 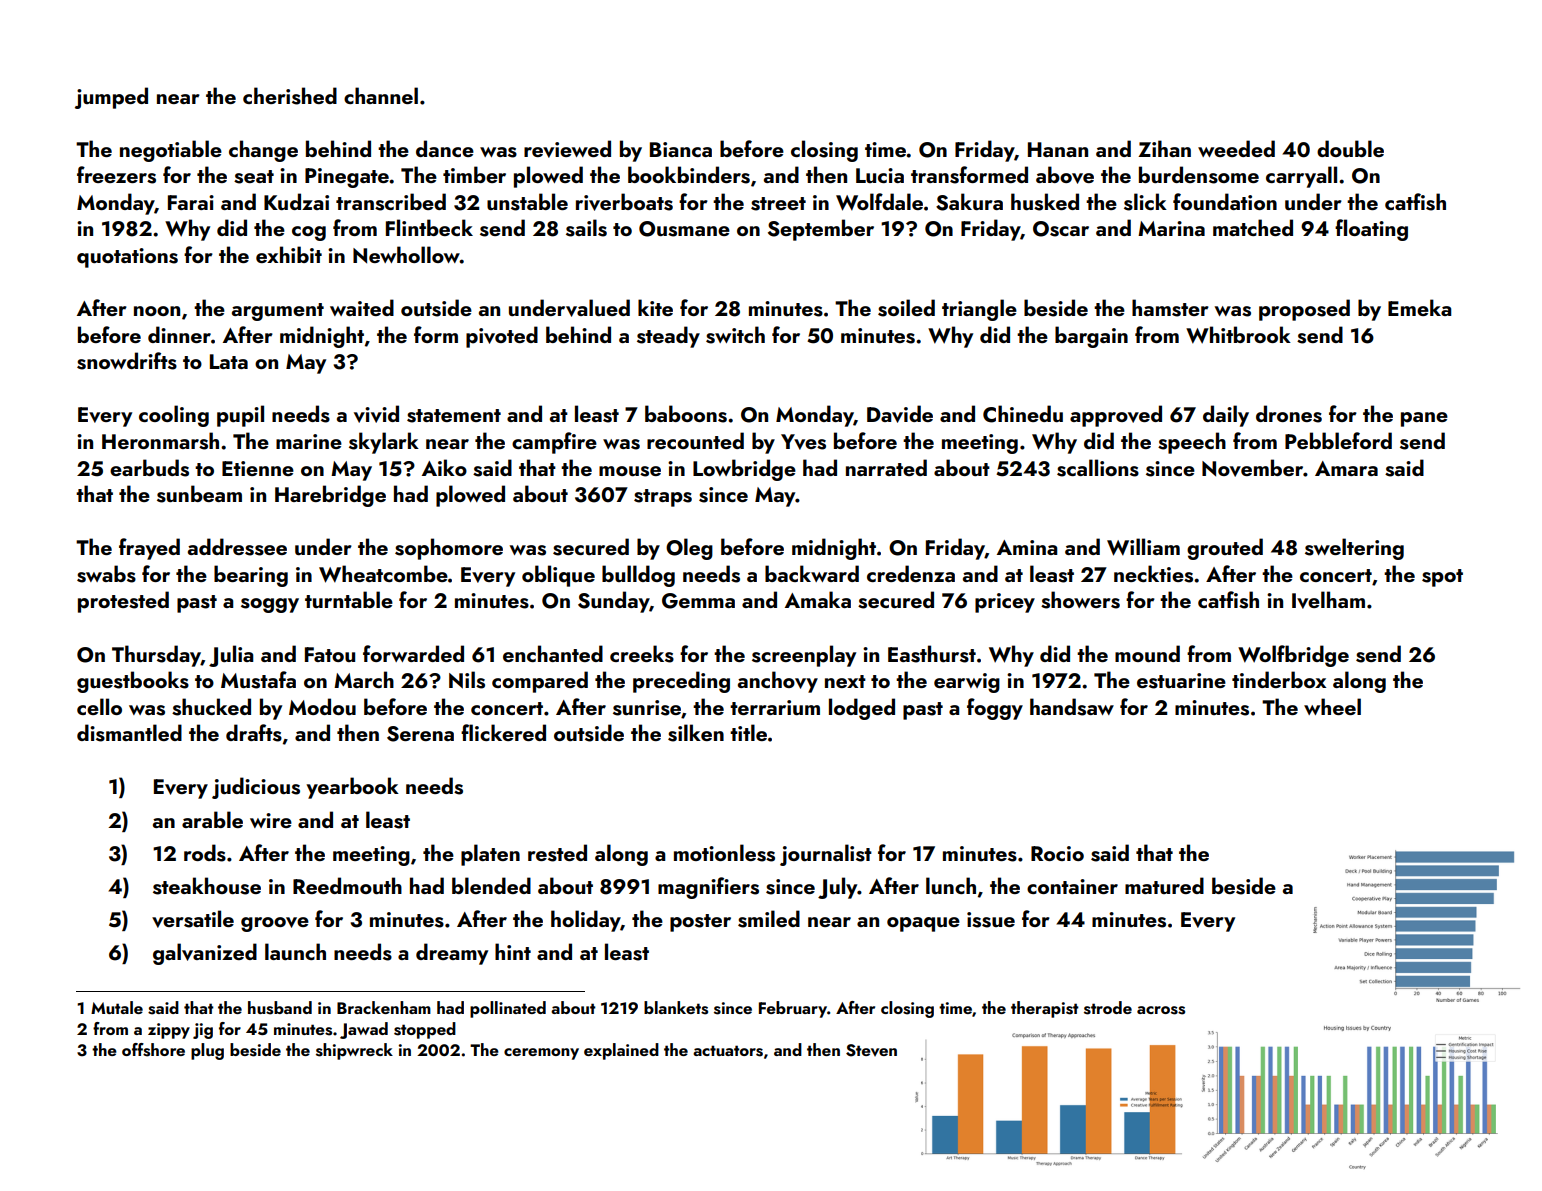 I want to click on channel, so click(x=381, y=95).
